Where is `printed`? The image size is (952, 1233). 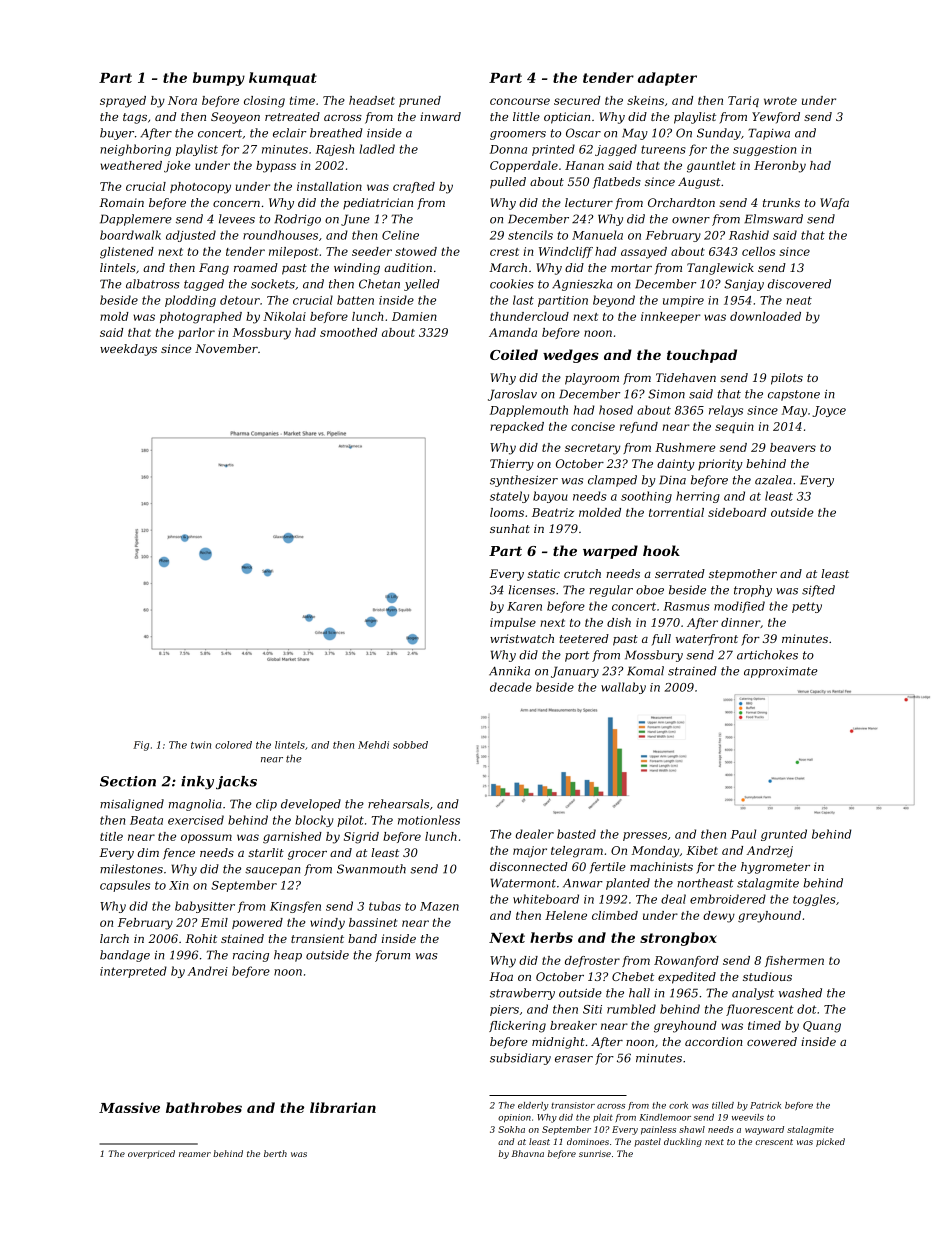 printed is located at coordinates (553, 150).
